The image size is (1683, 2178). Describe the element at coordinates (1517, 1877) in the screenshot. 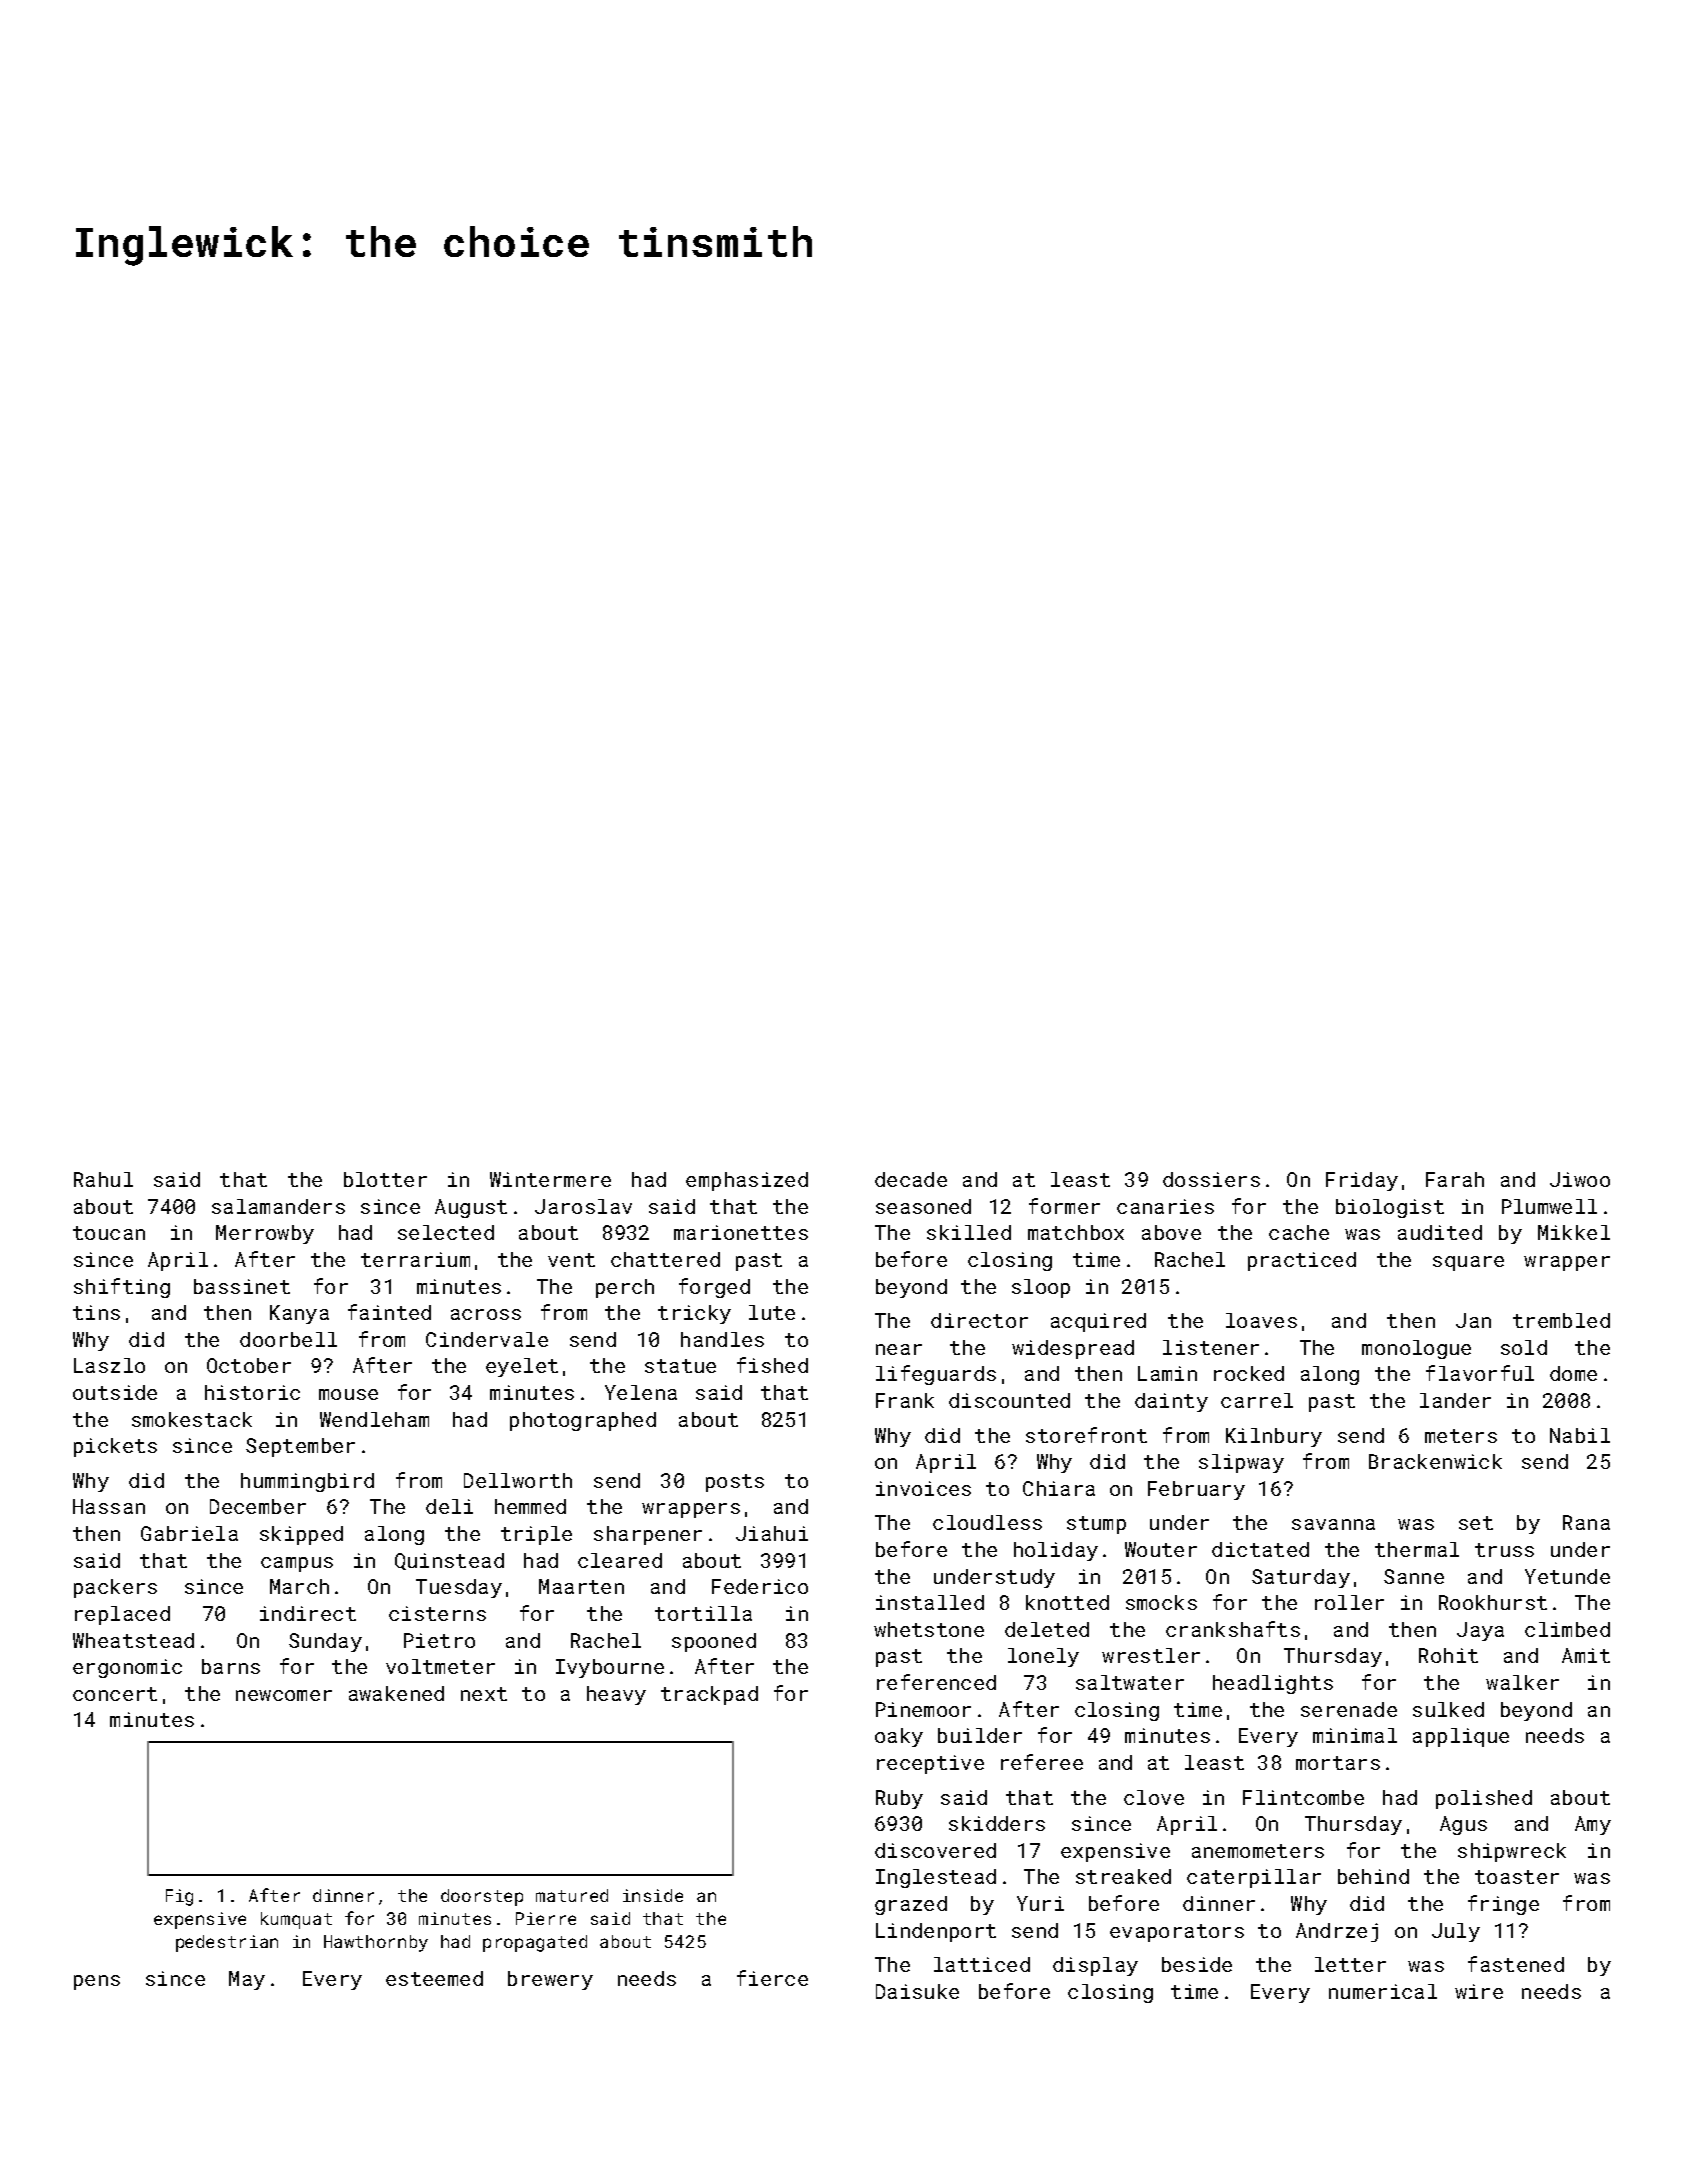

I see `toaster` at that location.
